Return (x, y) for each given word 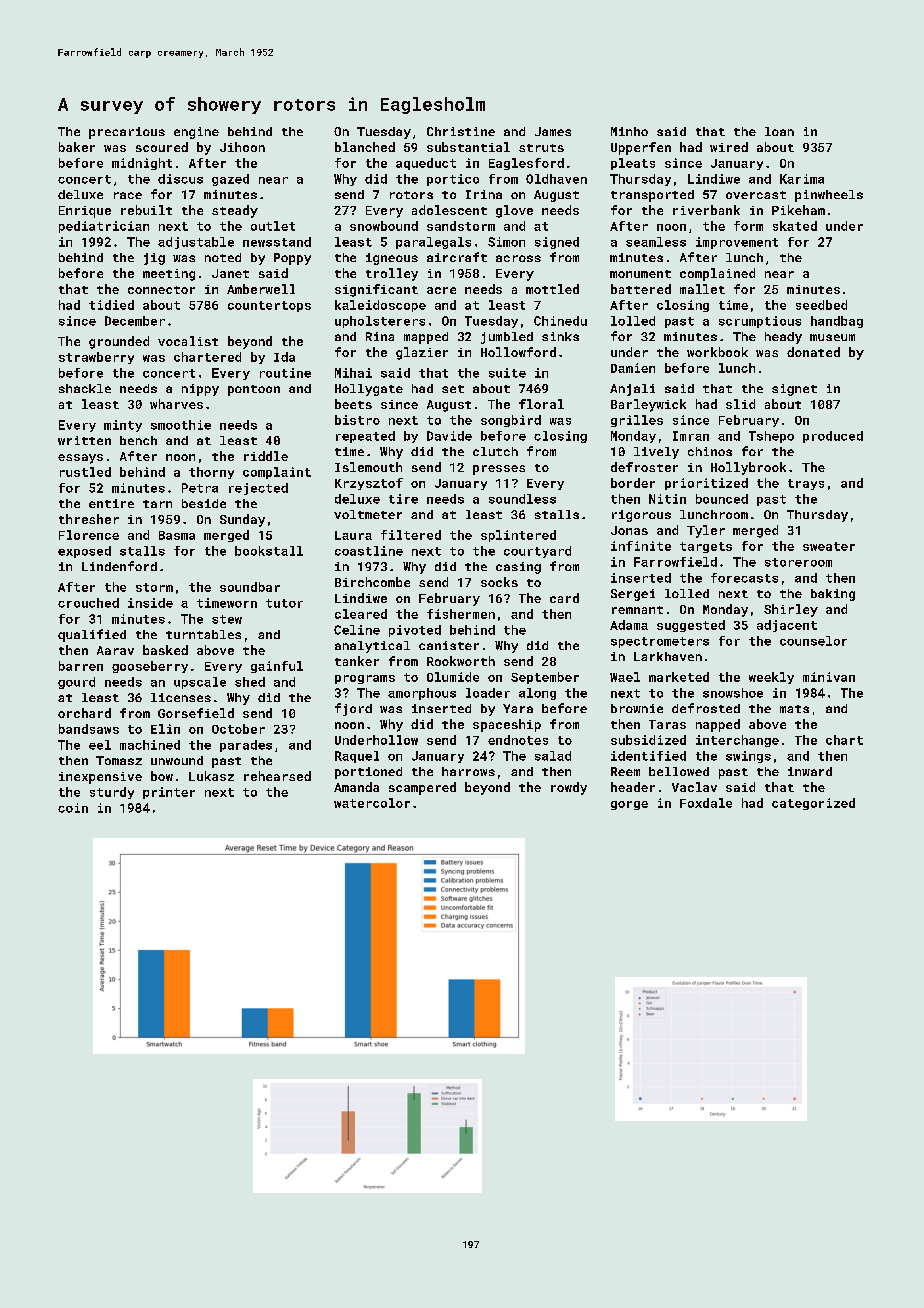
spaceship (507, 725)
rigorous (641, 516)
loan (779, 131)
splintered (518, 536)
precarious (127, 133)
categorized (813, 804)
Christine (461, 131)
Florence (89, 535)
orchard (84, 713)
